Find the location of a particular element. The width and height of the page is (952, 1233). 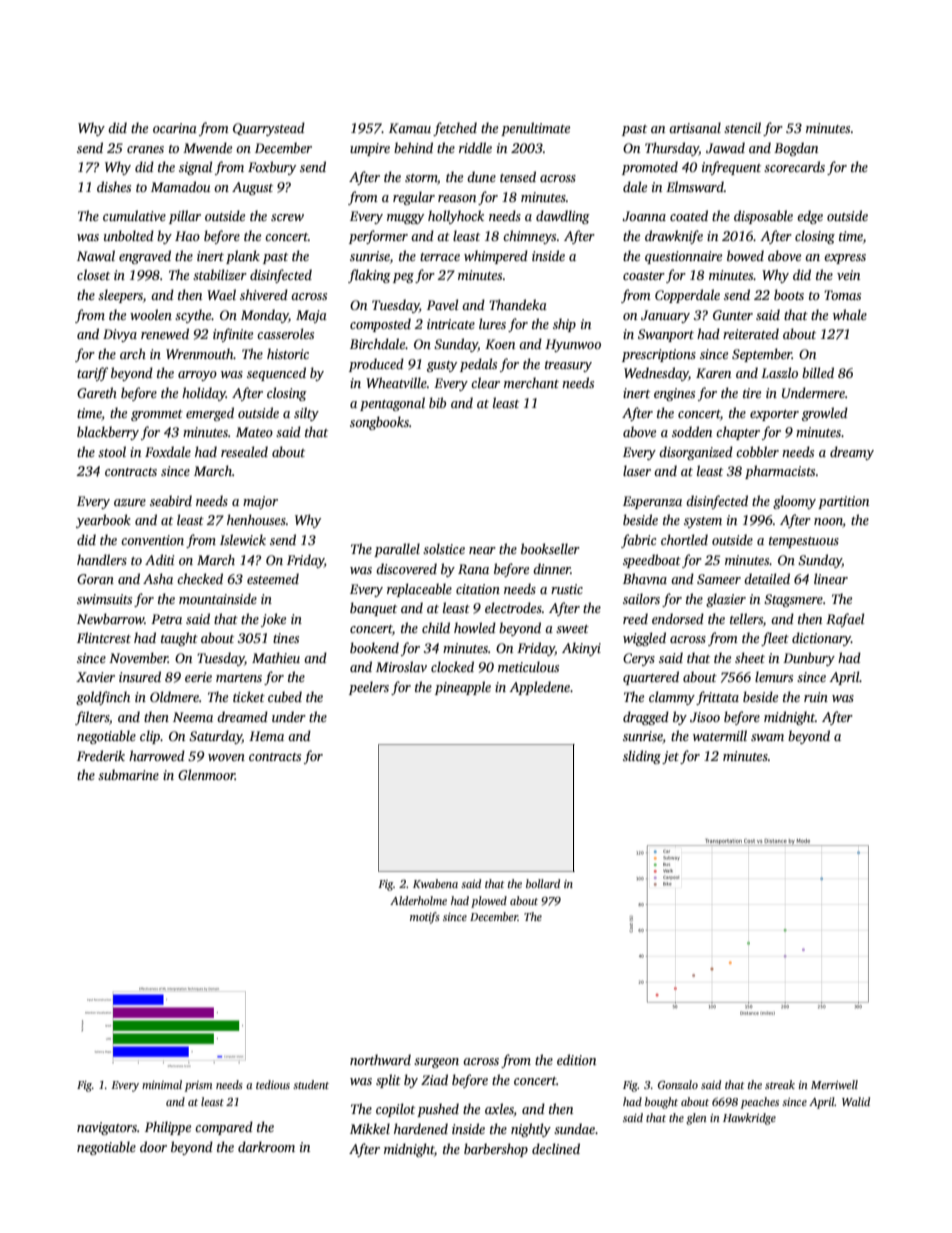

Quarrystead is located at coordinates (269, 129).
